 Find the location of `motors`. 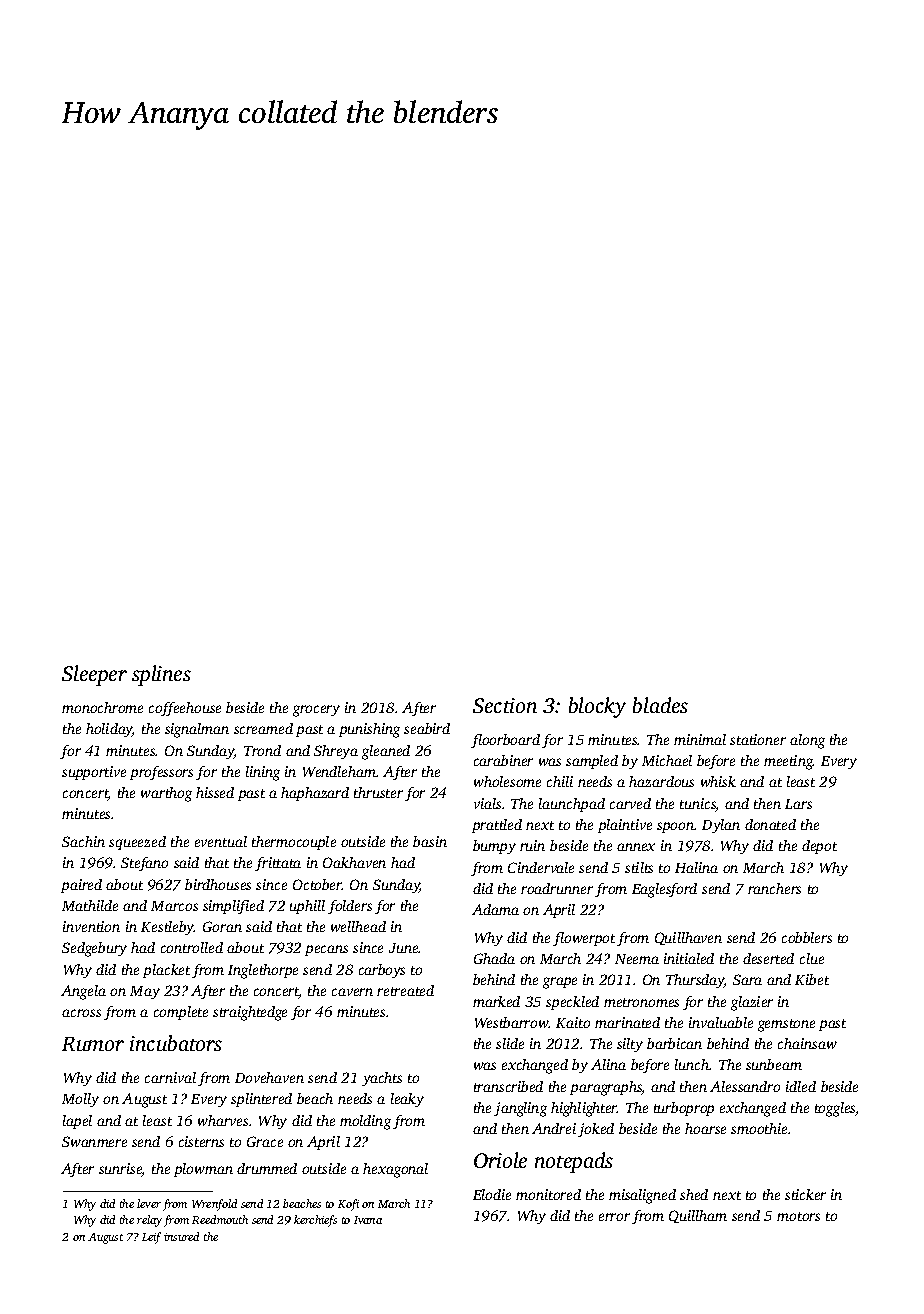

motors is located at coordinates (798, 1216).
